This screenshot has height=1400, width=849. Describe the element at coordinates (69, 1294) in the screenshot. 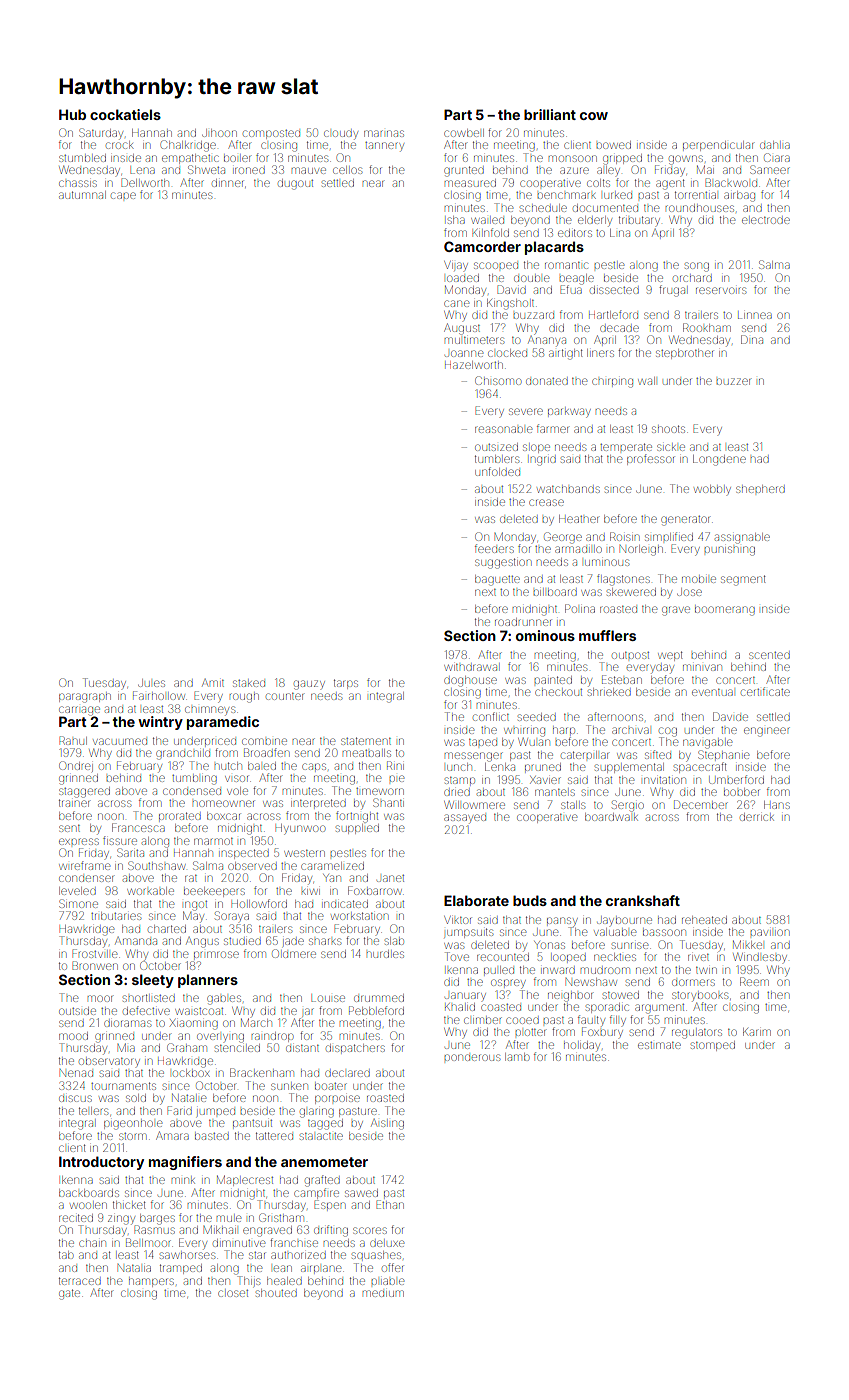

I see `gate` at that location.
